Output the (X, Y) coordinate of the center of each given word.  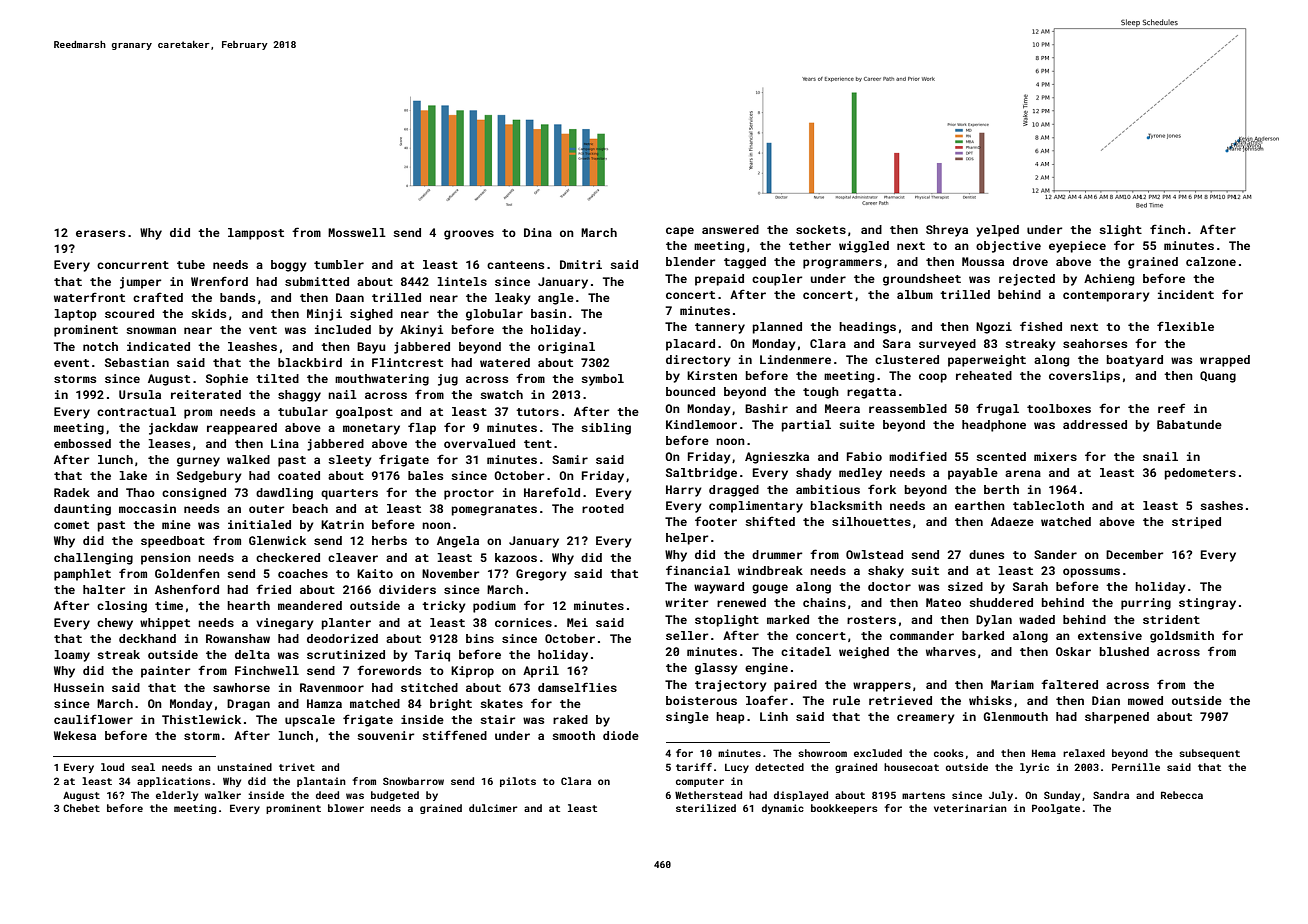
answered (730, 229)
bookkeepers (844, 809)
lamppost (256, 234)
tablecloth (1048, 505)
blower (346, 808)
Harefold (552, 492)
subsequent (1209, 754)
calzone (1211, 261)
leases (169, 443)
